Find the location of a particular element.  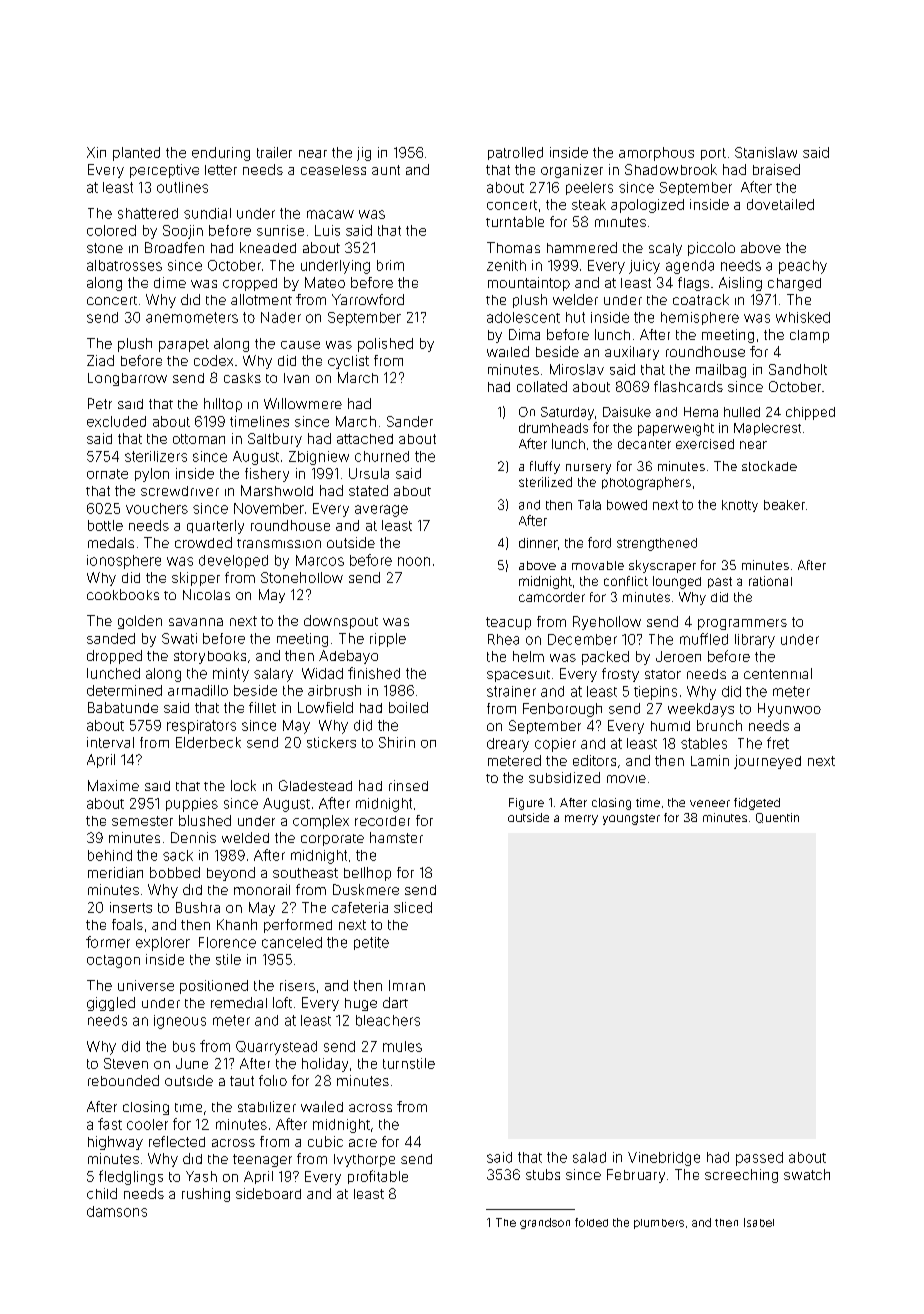

Isabel is located at coordinates (759, 1222).
